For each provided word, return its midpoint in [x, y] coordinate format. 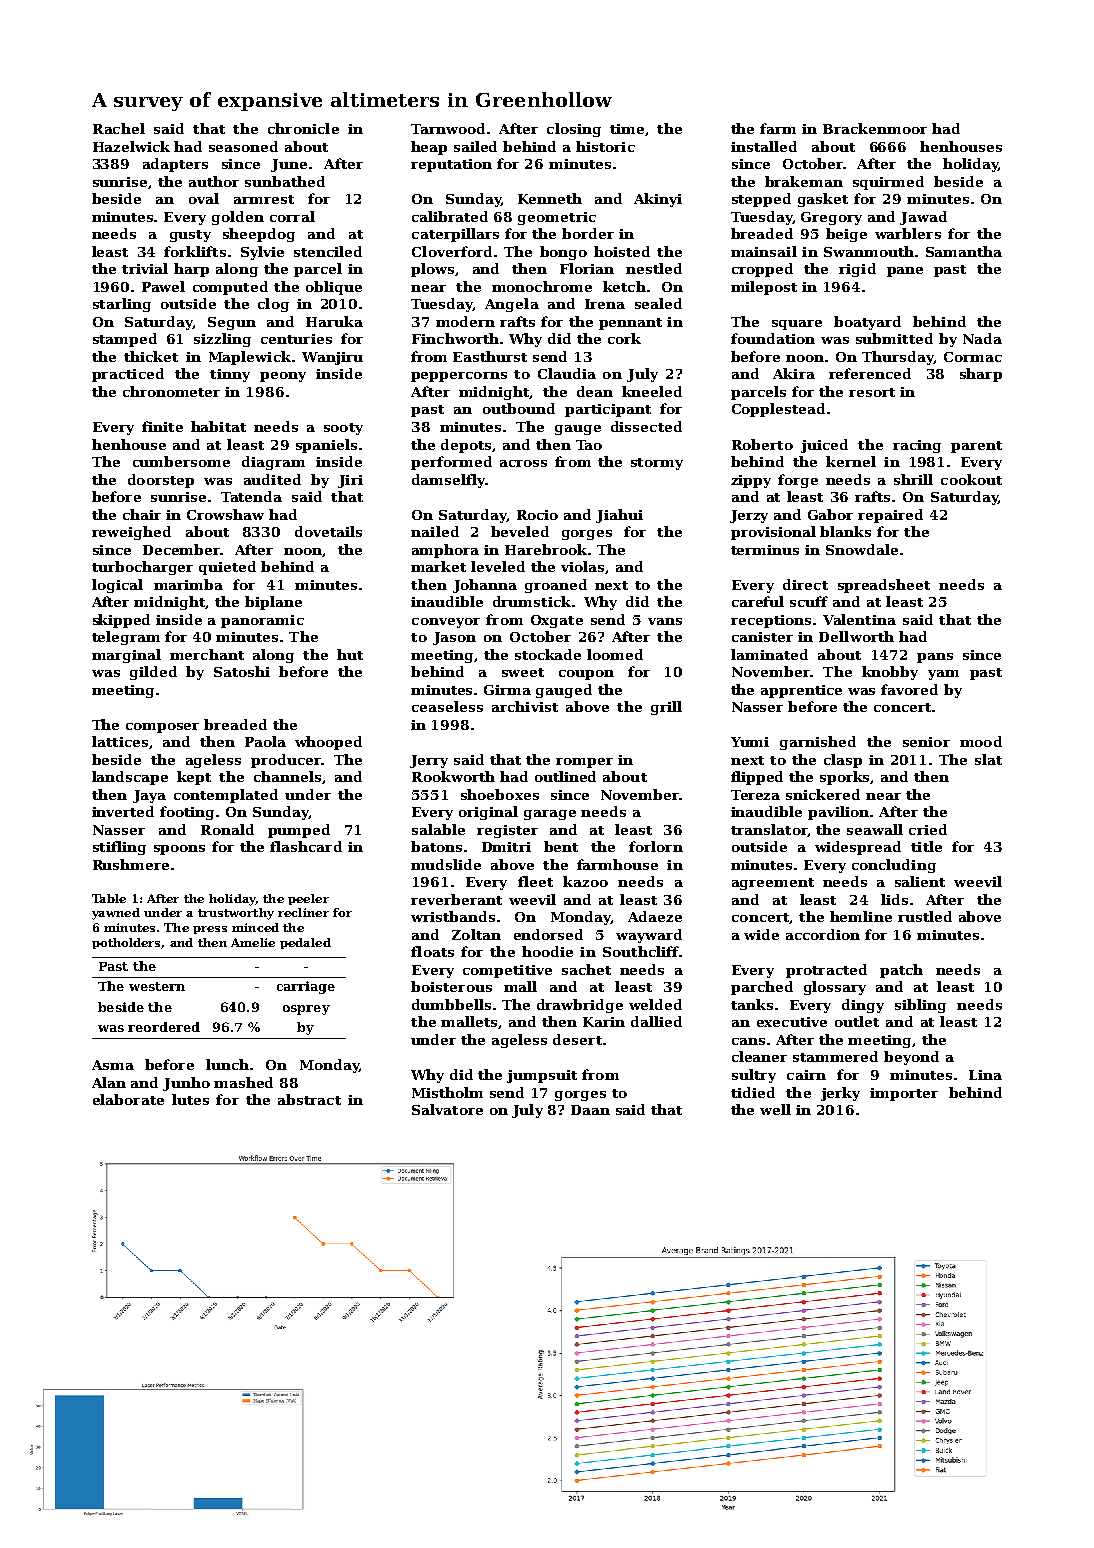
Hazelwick [131, 146]
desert [577, 1039]
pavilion [838, 813]
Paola [265, 741]
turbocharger [142, 568]
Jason [454, 638]
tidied [753, 1092]
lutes [190, 1099]
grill [666, 708]
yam [943, 675]
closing [574, 130]
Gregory [831, 218]
